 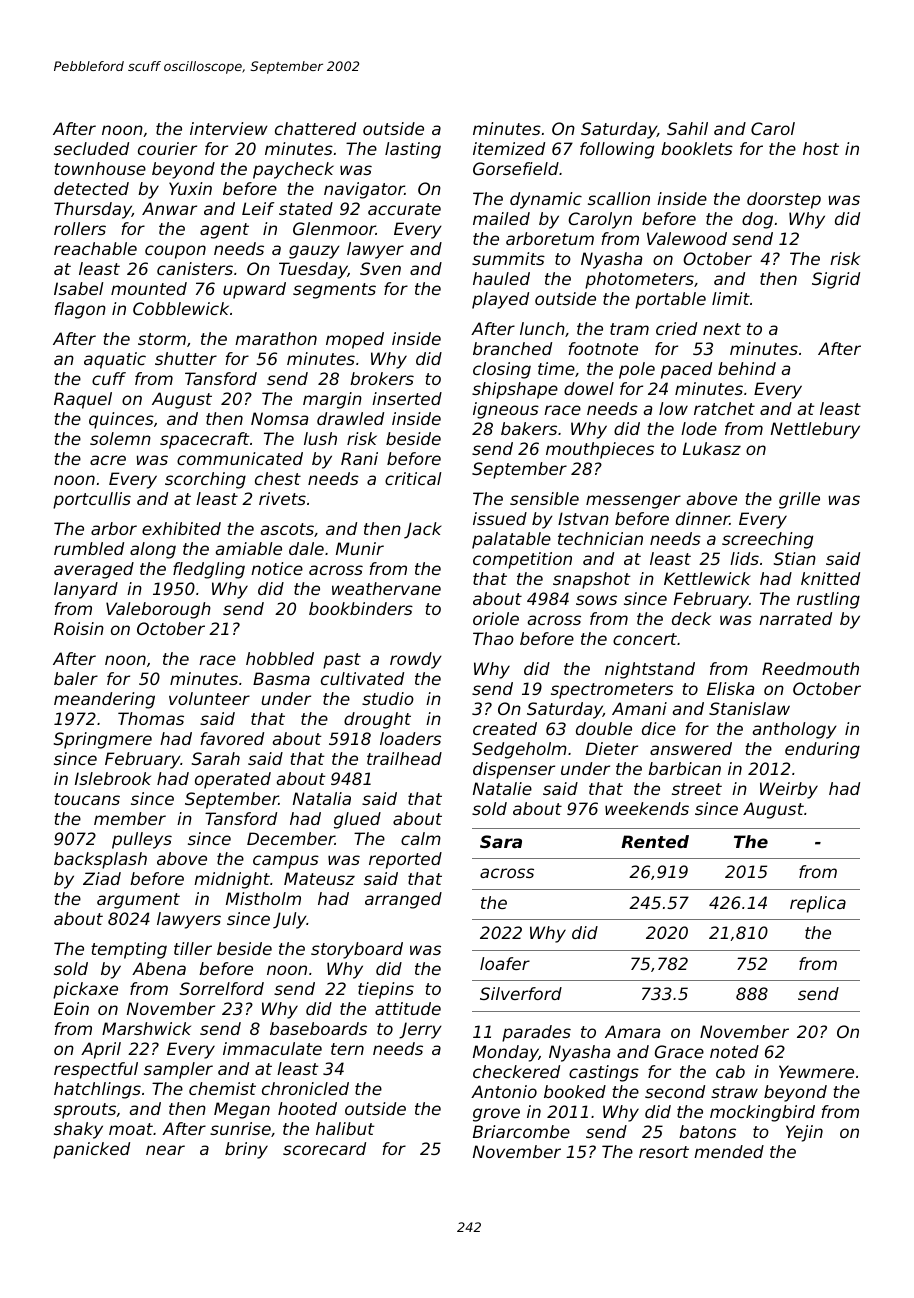 What do you see at coordinates (509, 148) in the document?
I see `itemized` at bounding box center [509, 148].
